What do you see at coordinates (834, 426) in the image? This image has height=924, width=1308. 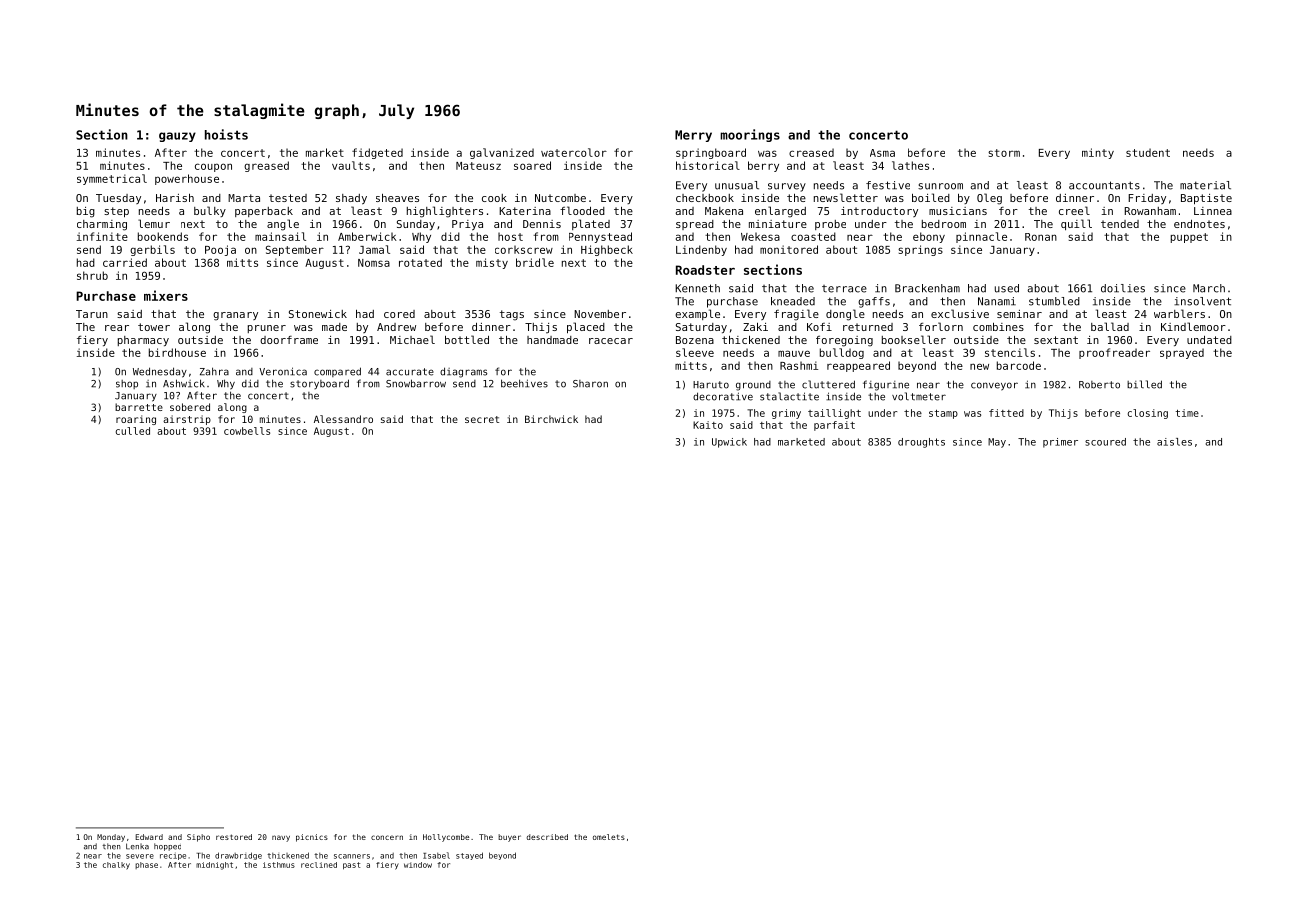 I see `parfait` at bounding box center [834, 426].
